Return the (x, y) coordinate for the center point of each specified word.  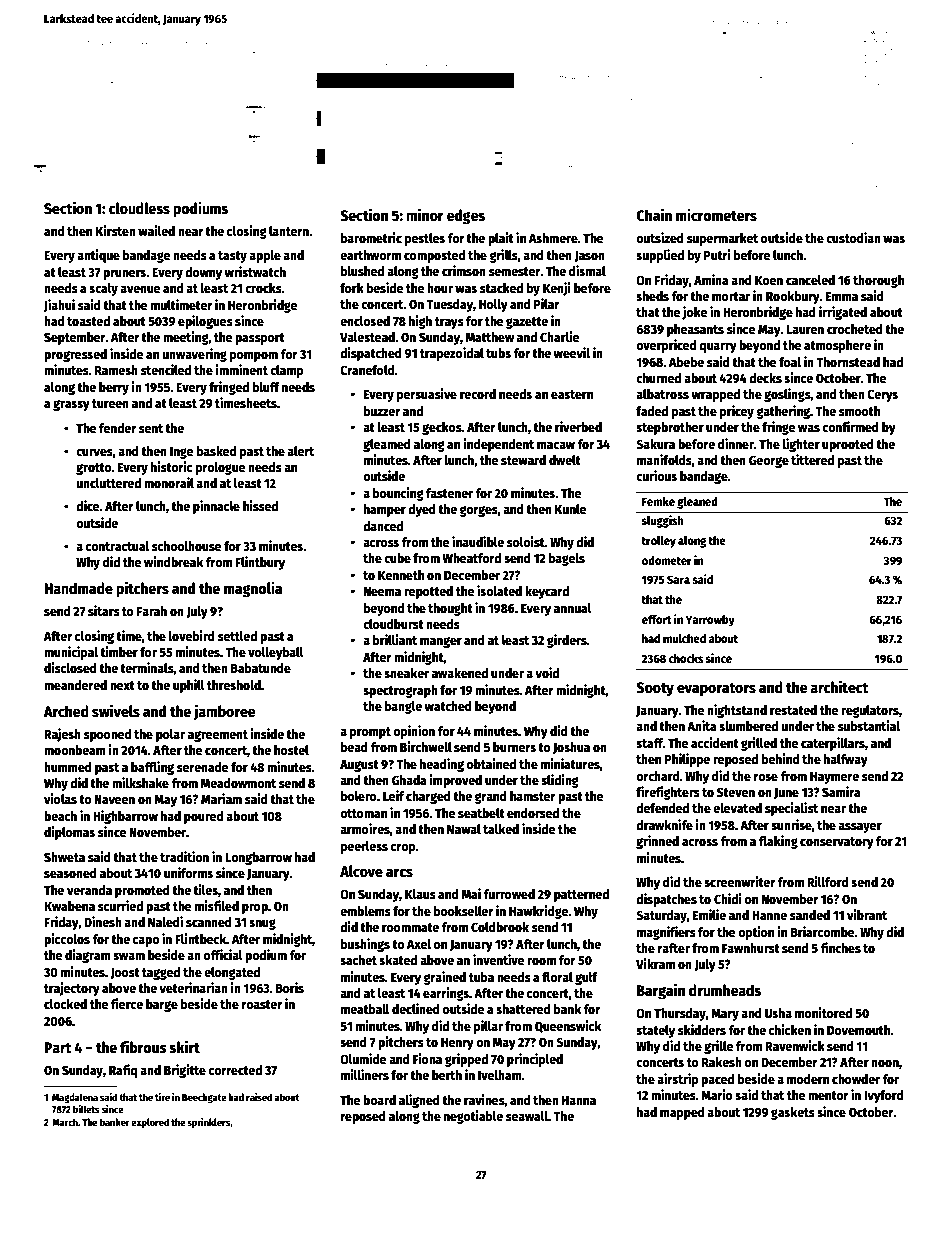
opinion (414, 732)
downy (203, 273)
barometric (371, 237)
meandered (75, 685)
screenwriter (740, 881)
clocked (65, 1004)
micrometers (716, 214)
